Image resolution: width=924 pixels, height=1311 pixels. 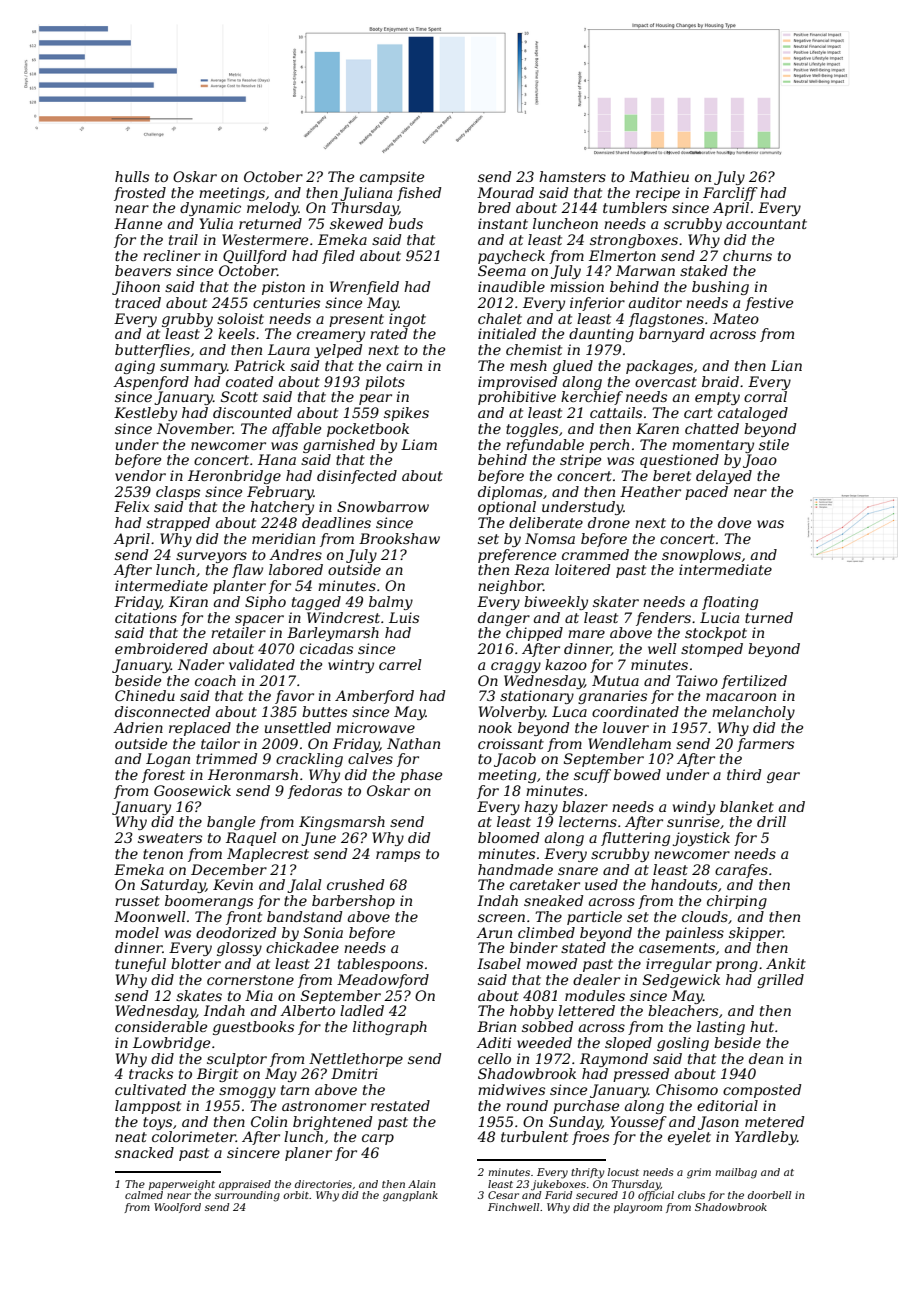 I want to click on tagged, so click(x=316, y=603).
